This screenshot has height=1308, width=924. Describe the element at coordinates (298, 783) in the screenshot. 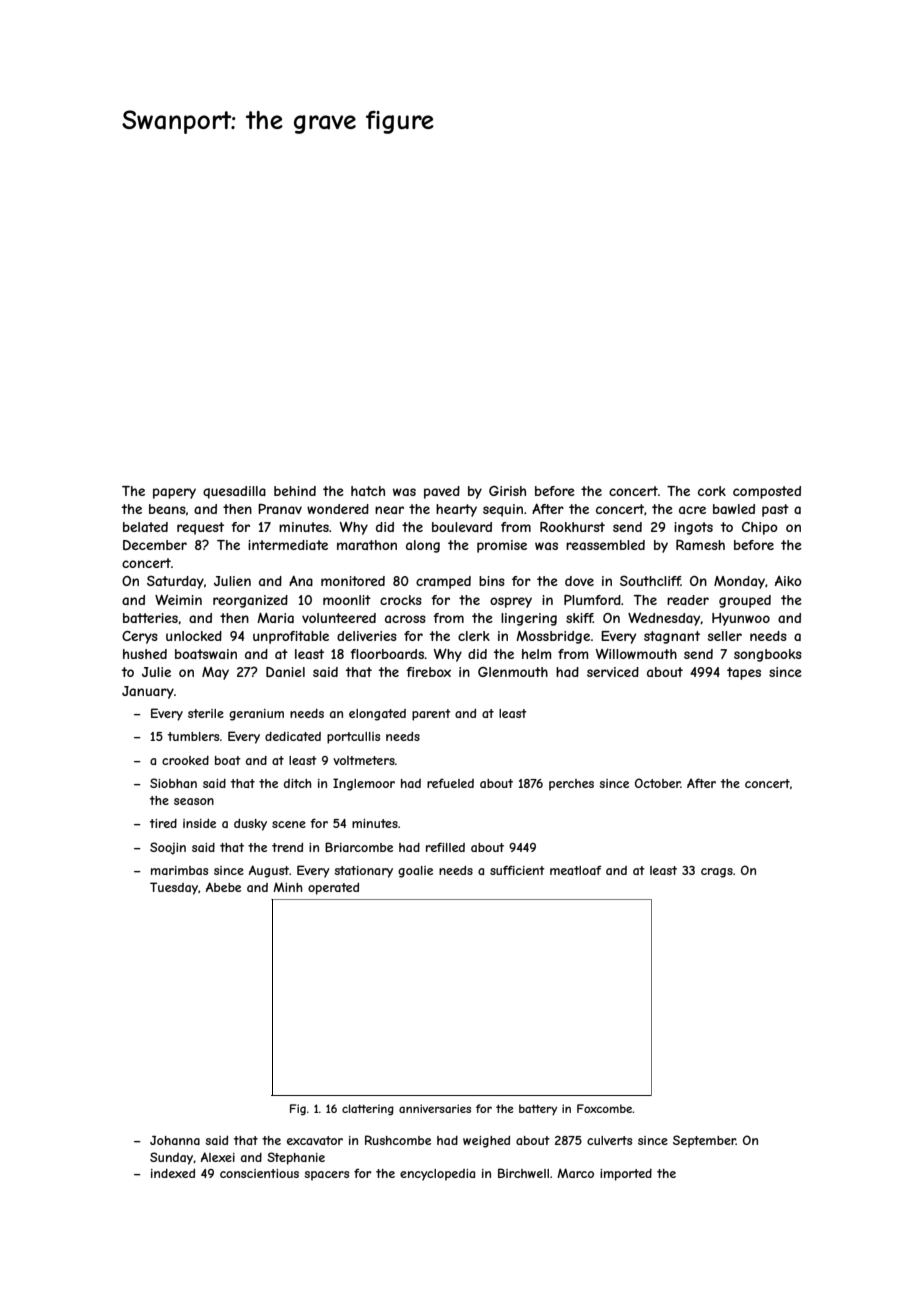

I see `ditch` at that location.
